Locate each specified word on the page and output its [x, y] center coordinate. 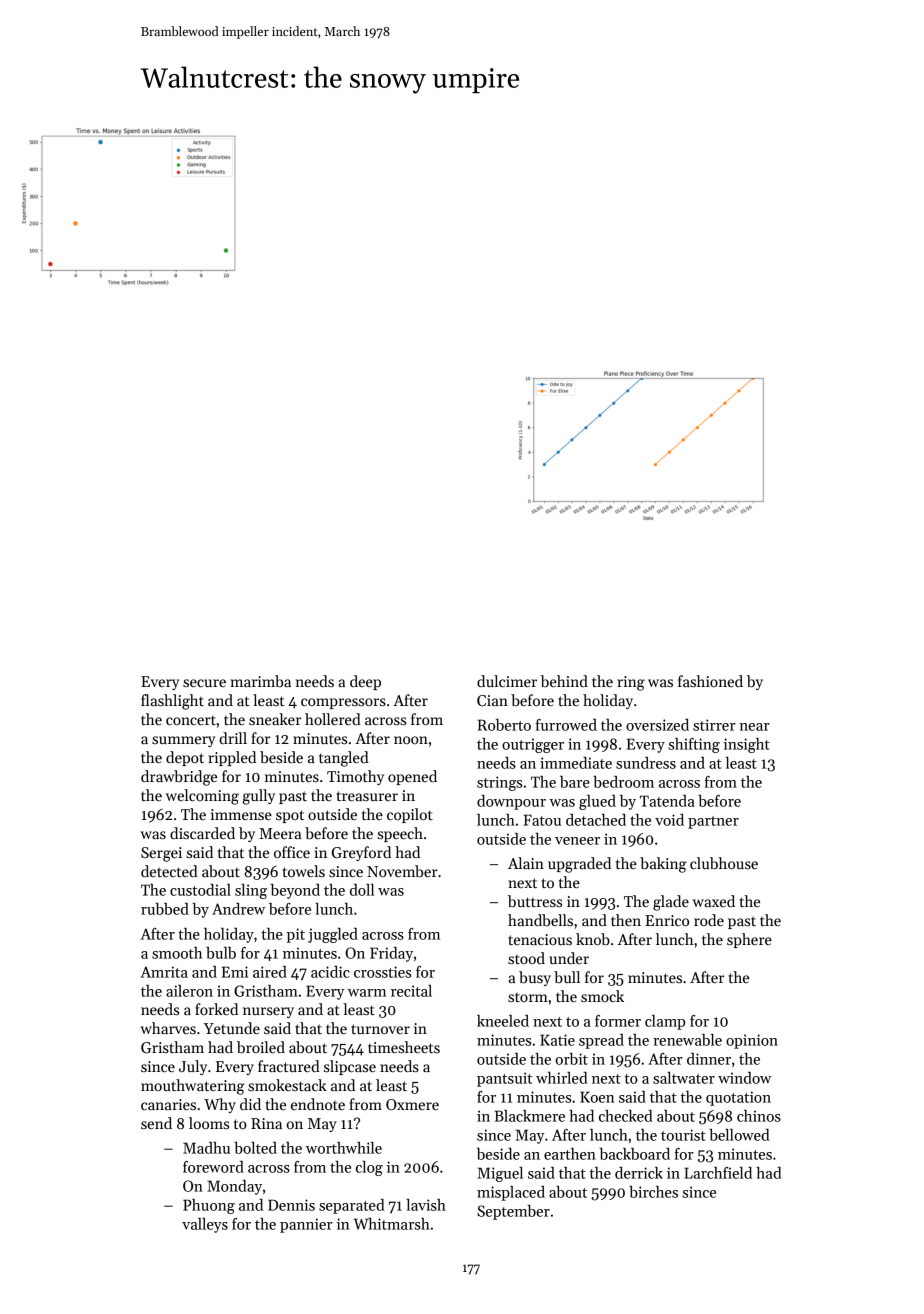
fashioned [710, 681]
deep [365, 682]
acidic [330, 972]
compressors [343, 703]
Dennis [291, 1205]
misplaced [511, 1193]
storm [528, 997]
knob [593, 939]
